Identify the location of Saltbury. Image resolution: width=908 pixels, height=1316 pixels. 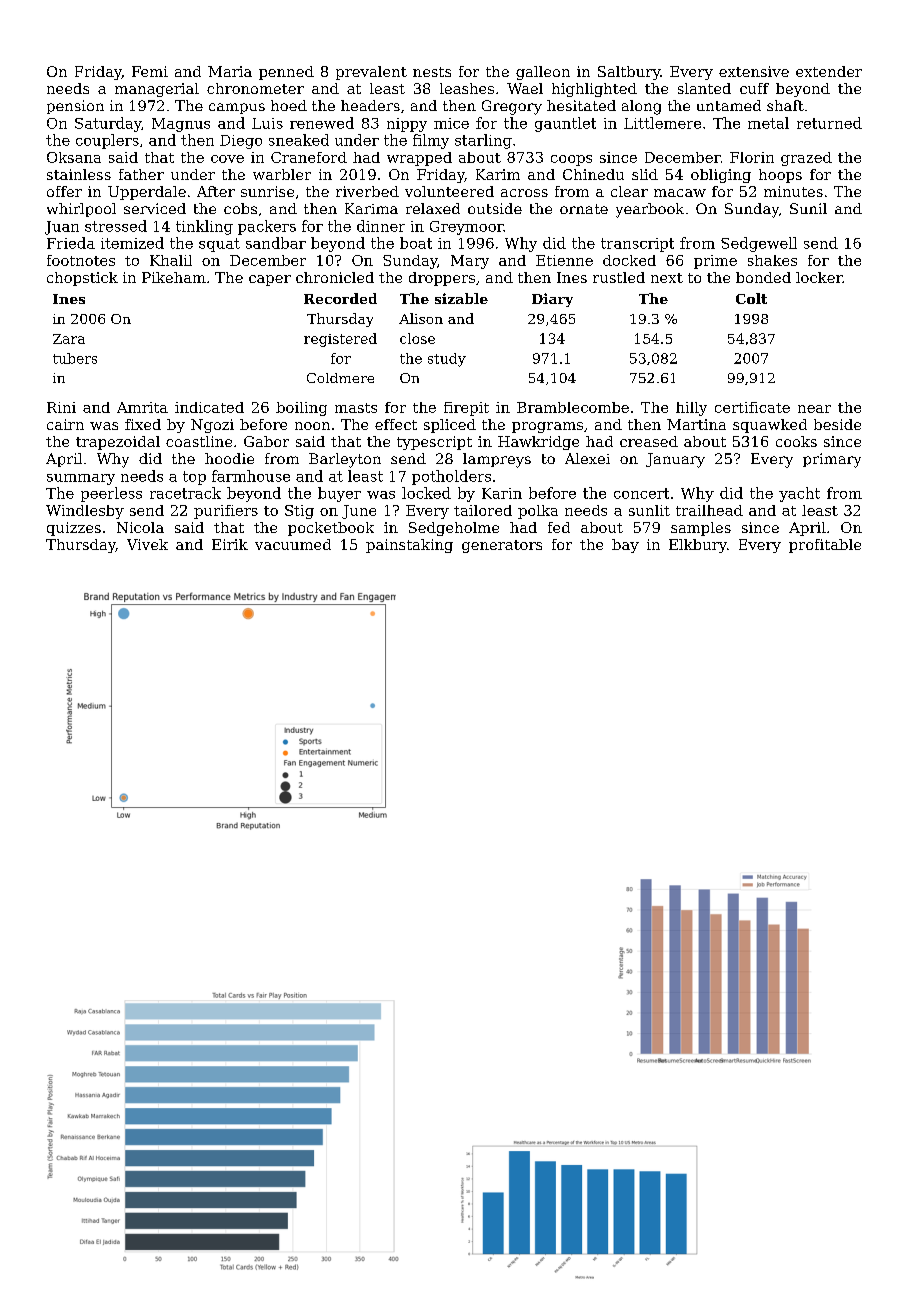
(629, 73).
